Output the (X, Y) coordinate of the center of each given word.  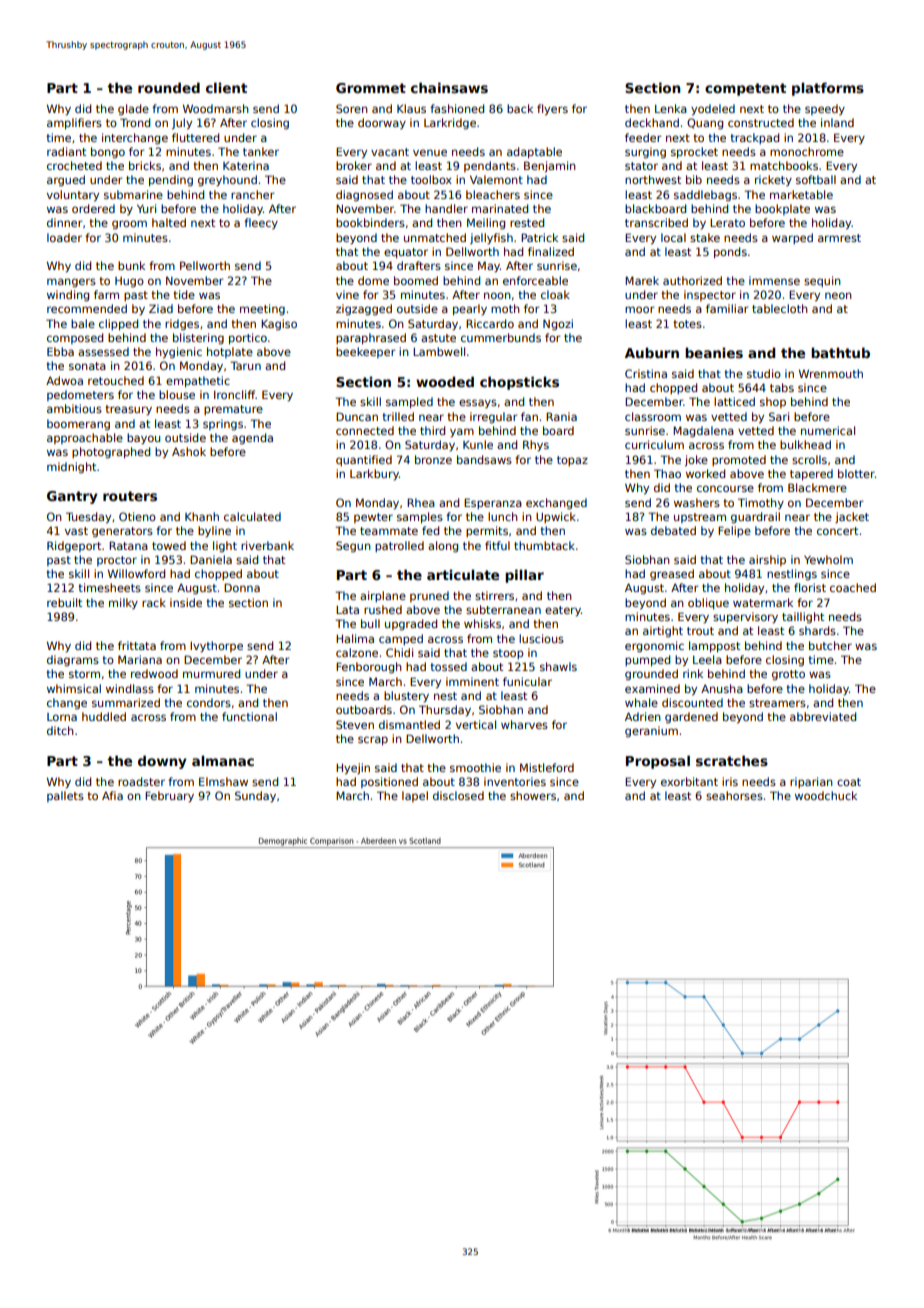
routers (130, 496)
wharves (524, 724)
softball (816, 179)
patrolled (399, 546)
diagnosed (364, 196)
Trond (135, 122)
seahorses (734, 795)
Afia (112, 795)
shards (817, 630)
